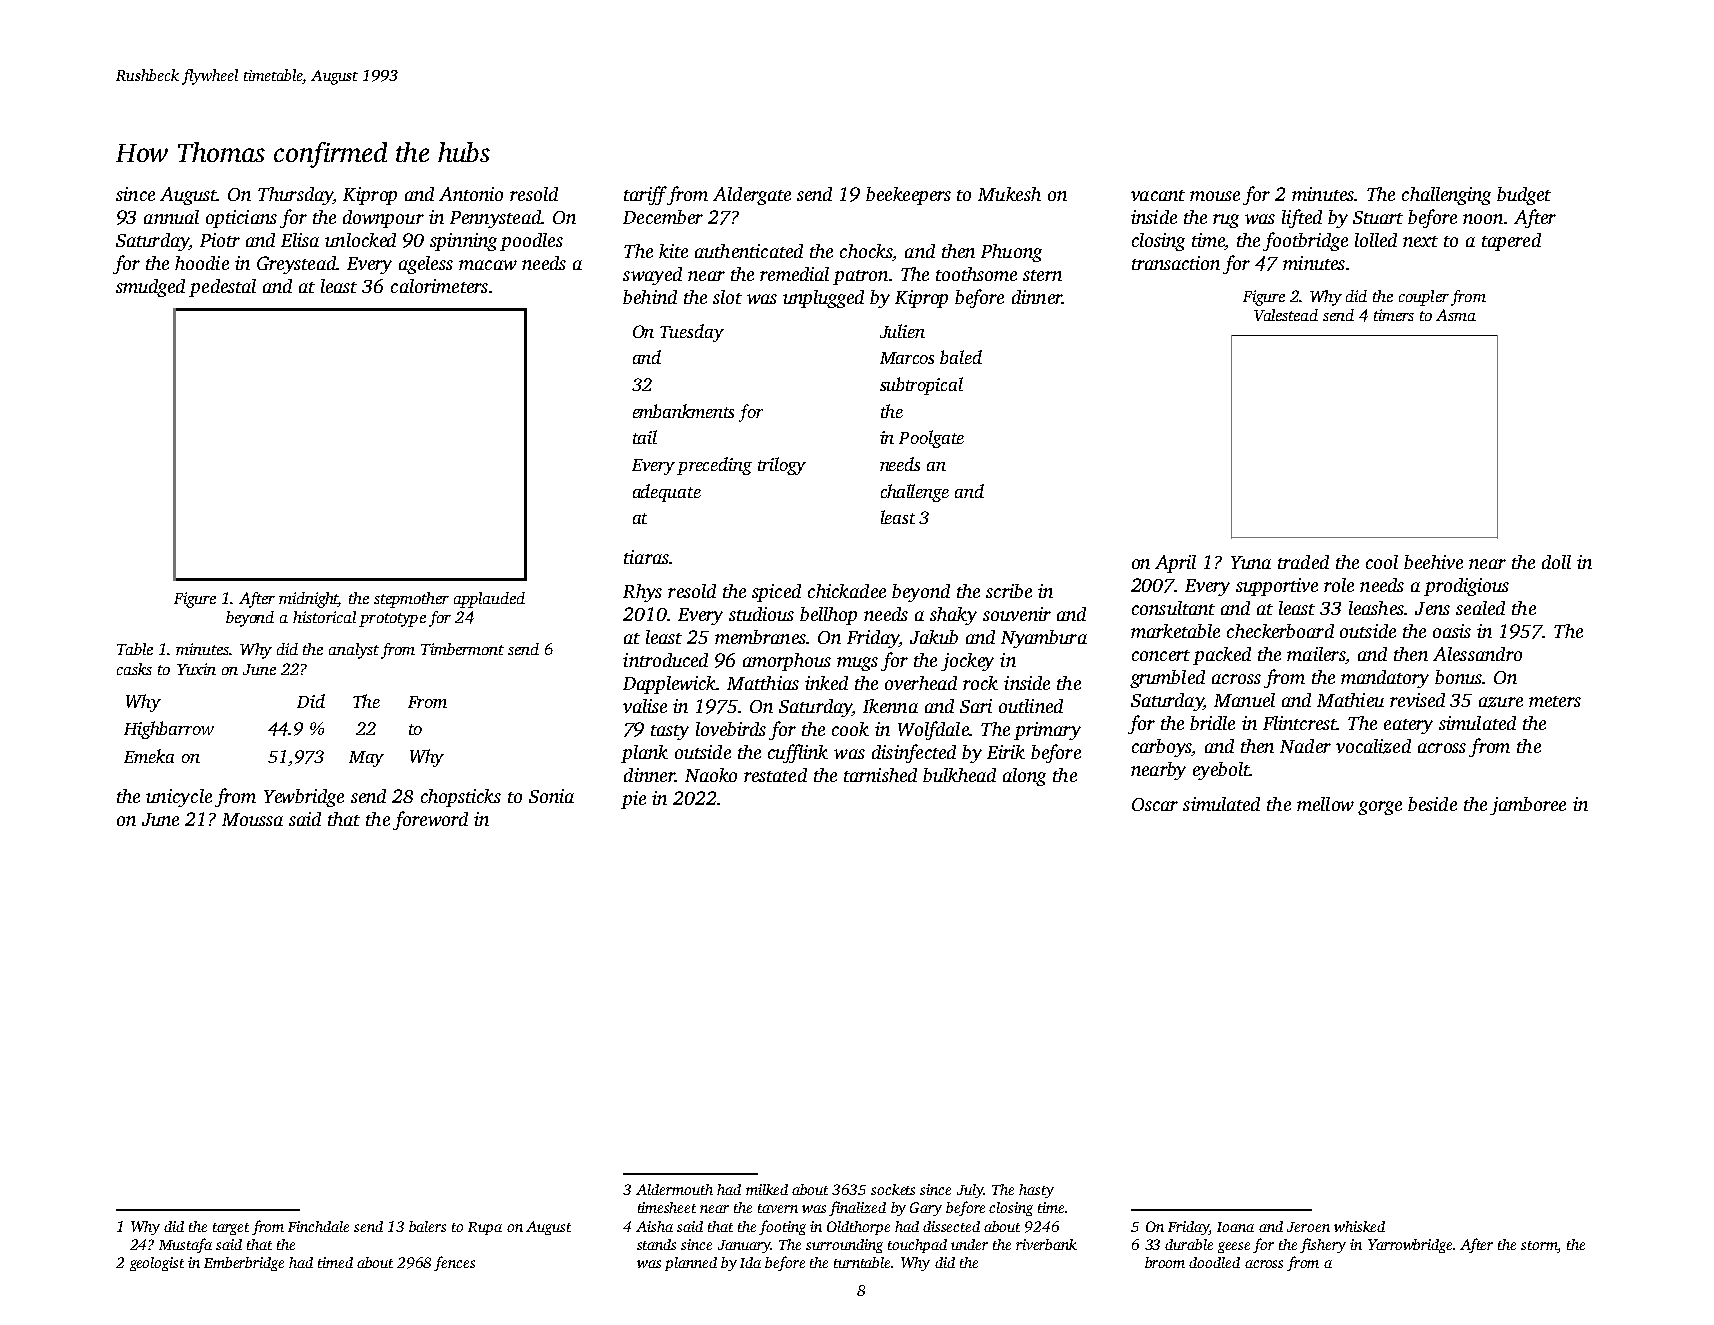  Describe the element at coordinates (454, 1263) in the image. I see `fences` at that location.
